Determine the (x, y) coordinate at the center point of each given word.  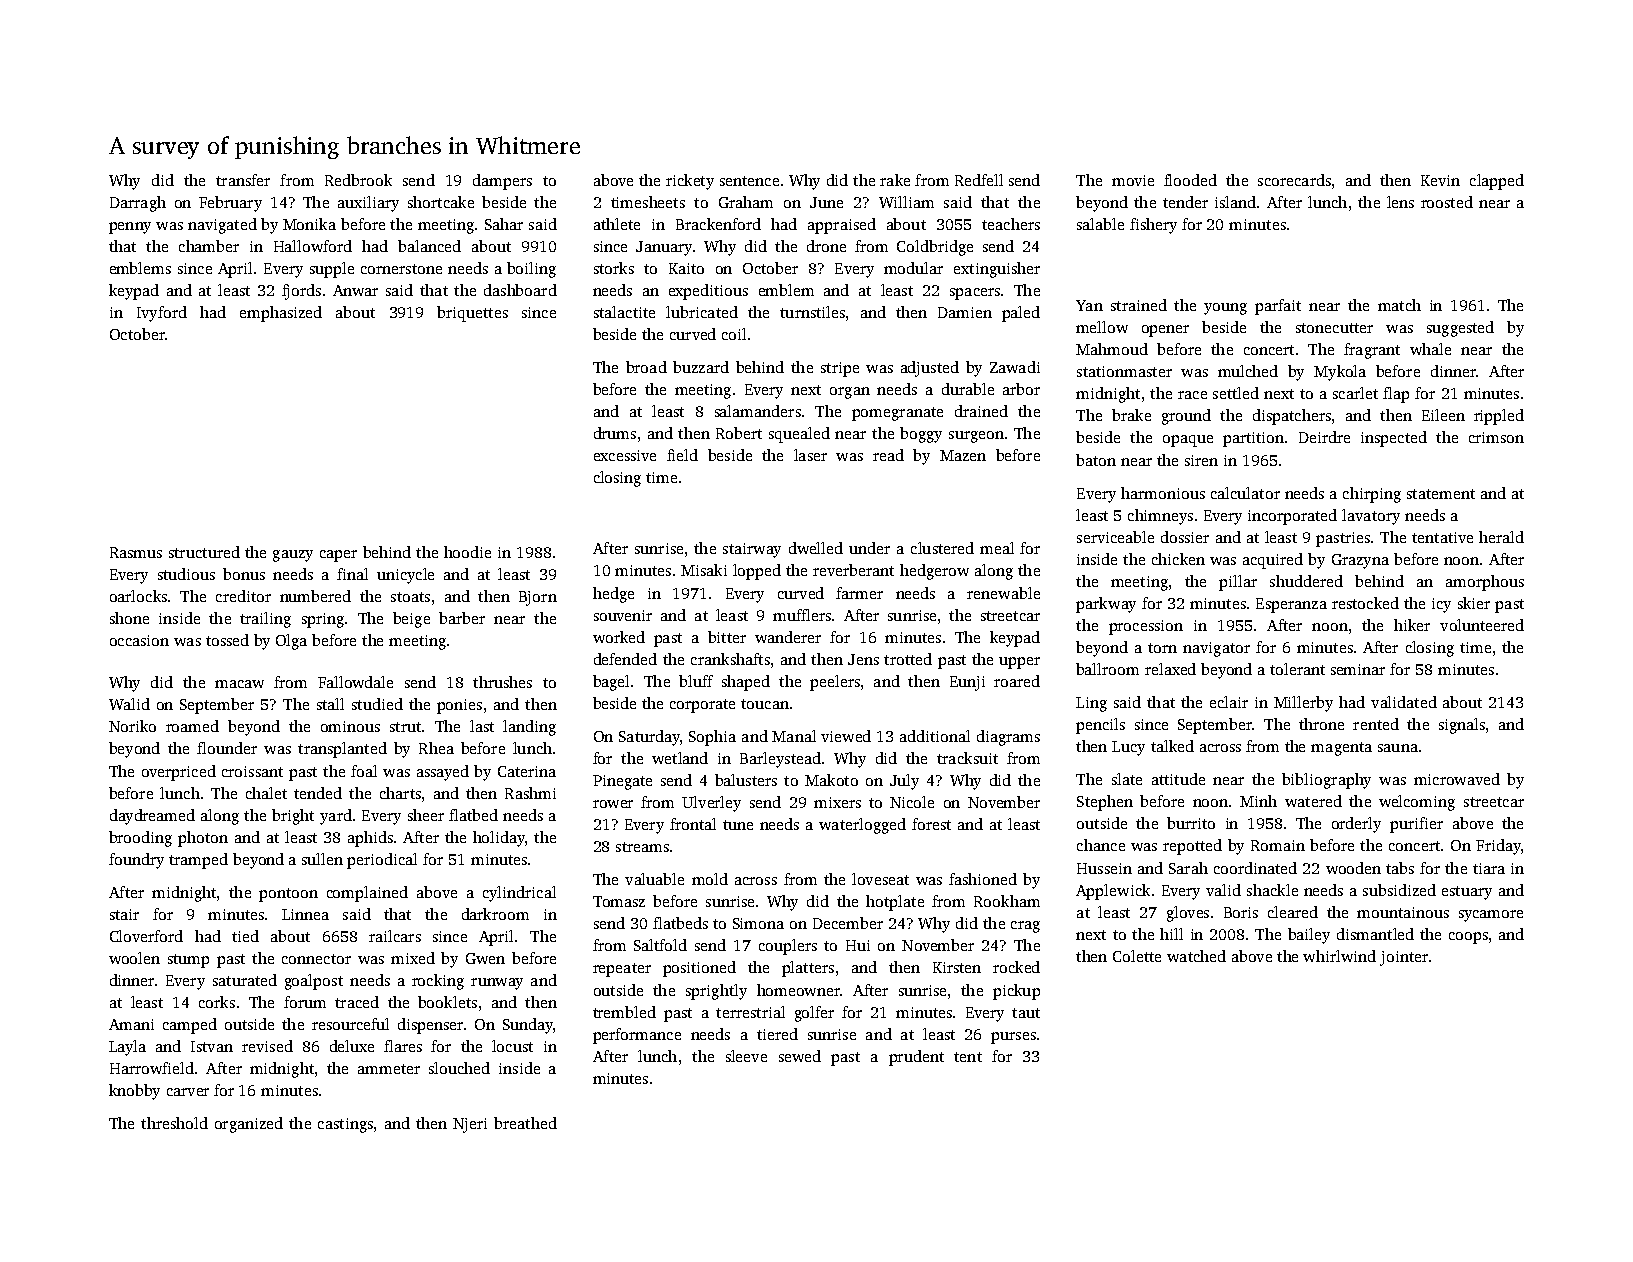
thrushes (502, 682)
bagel (611, 683)
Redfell (979, 180)
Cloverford (146, 936)
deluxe (352, 1046)
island (1235, 202)
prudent (916, 1058)
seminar (1358, 669)
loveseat (880, 879)
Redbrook (358, 180)
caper (338, 556)
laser (810, 455)
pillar (1238, 583)
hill (1171, 934)
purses (1013, 1038)
